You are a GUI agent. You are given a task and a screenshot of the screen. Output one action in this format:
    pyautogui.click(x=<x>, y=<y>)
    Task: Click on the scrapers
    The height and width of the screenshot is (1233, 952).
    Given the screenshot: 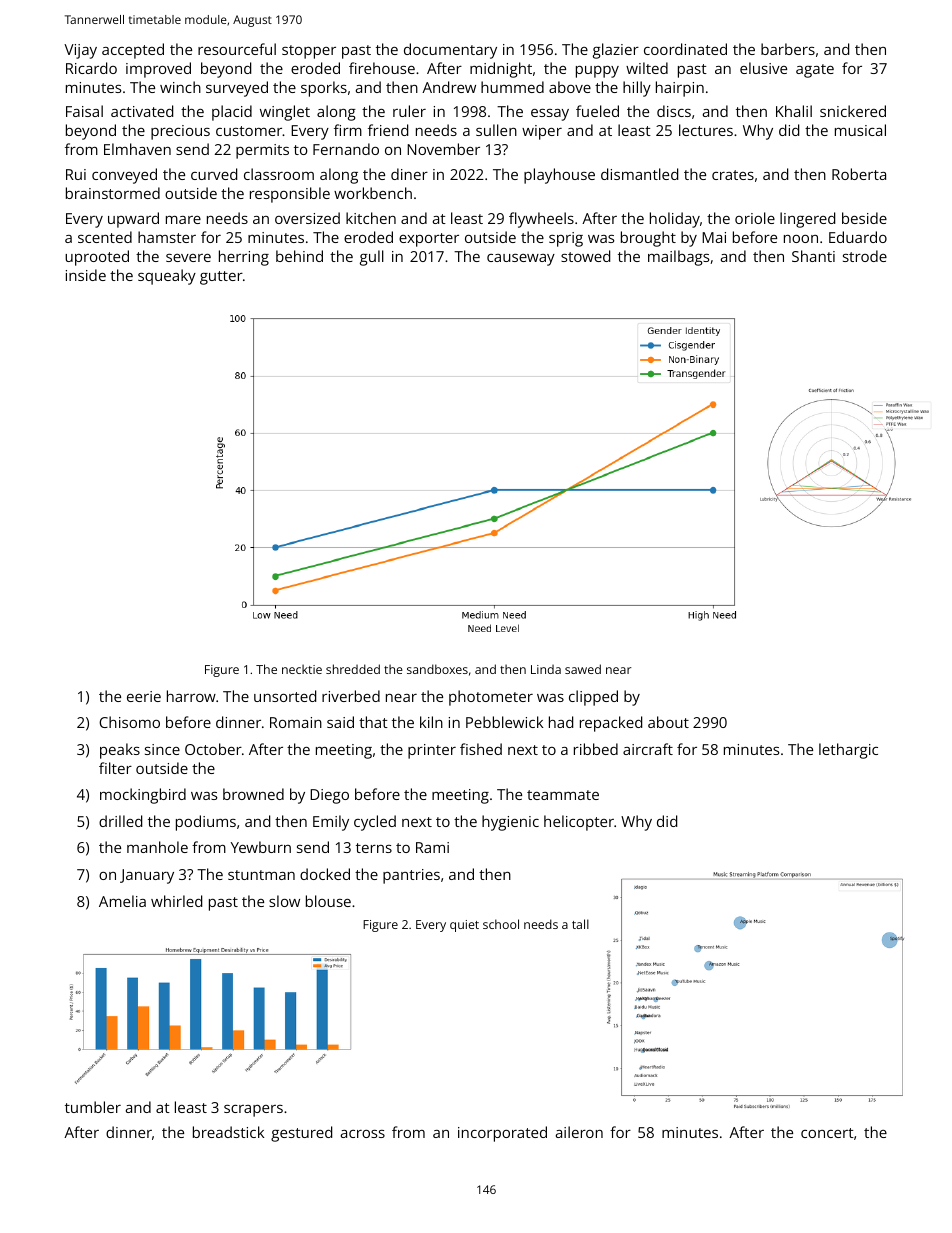 What is the action you would take?
    pyautogui.click(x=253, y=1111)
